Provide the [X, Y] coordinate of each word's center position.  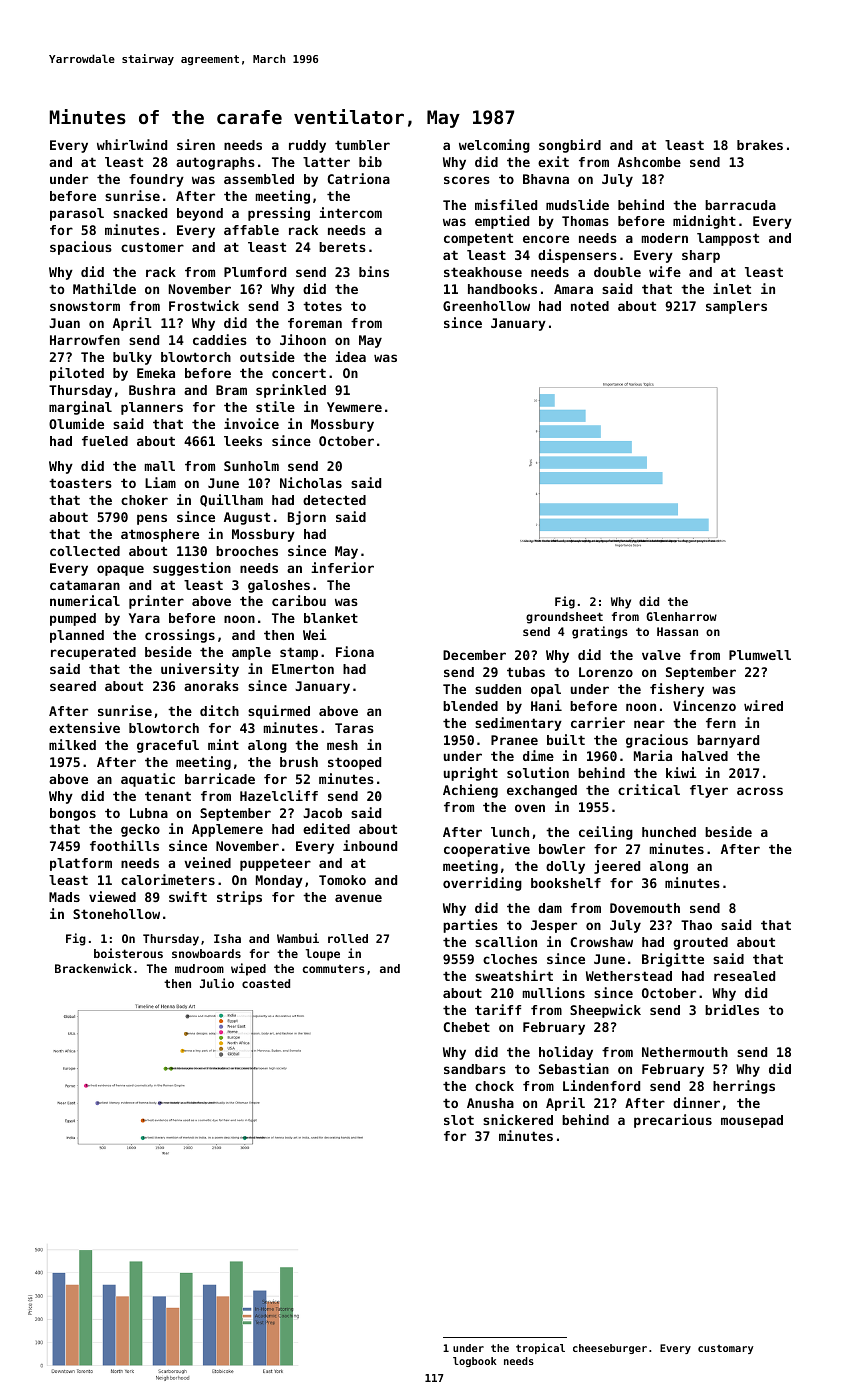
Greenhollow [486, 306]
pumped [73, 619]
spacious [81, 248]
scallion [506, 941]
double [617, 272]
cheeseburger [610, 1349]
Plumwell [760, 655]
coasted [266, 983]
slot [459, 1120]
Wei [315, 634]
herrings [744, 1087]
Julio [217, 983]
